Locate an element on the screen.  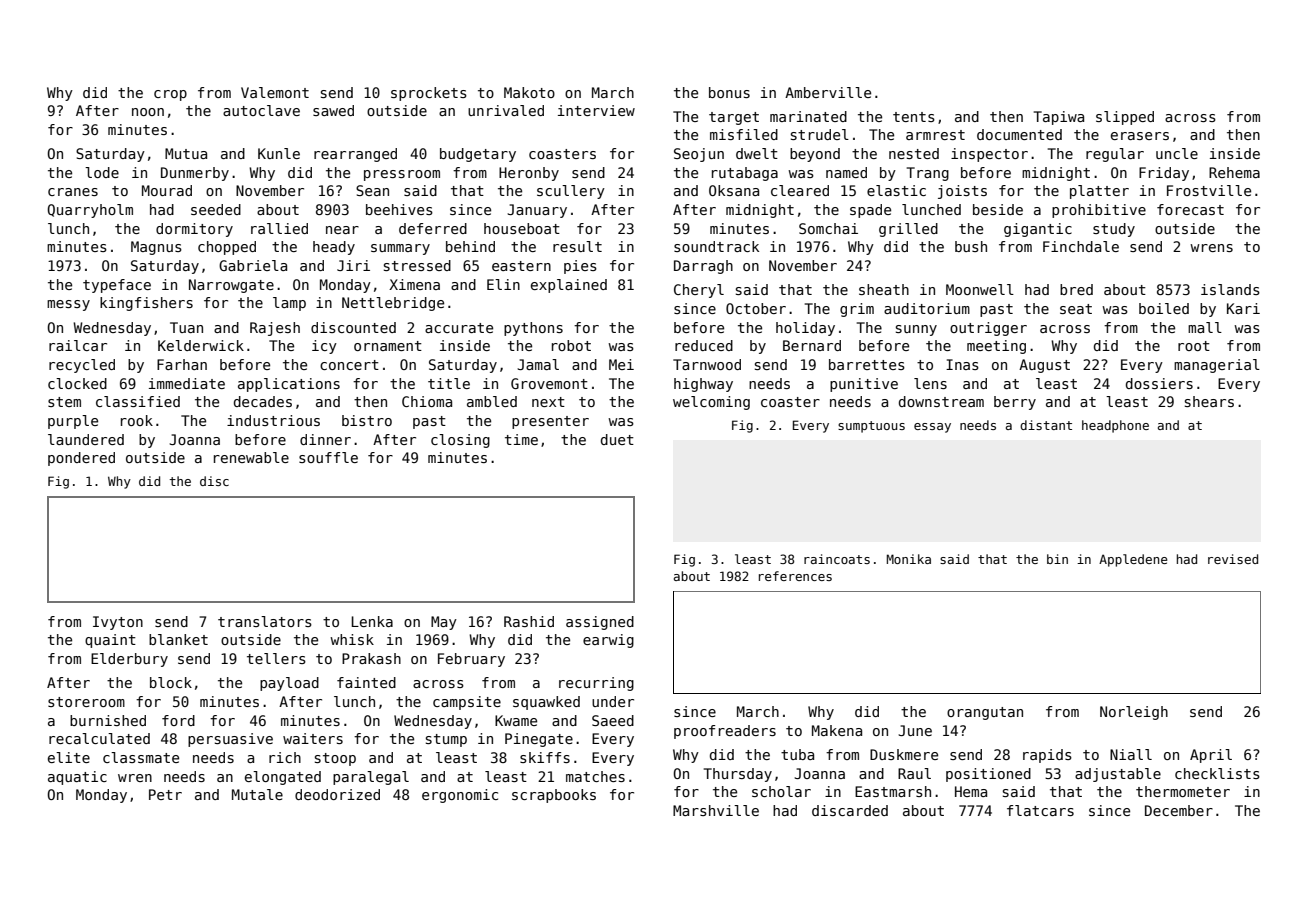
slipped is located at coordinates (1125, 118).
